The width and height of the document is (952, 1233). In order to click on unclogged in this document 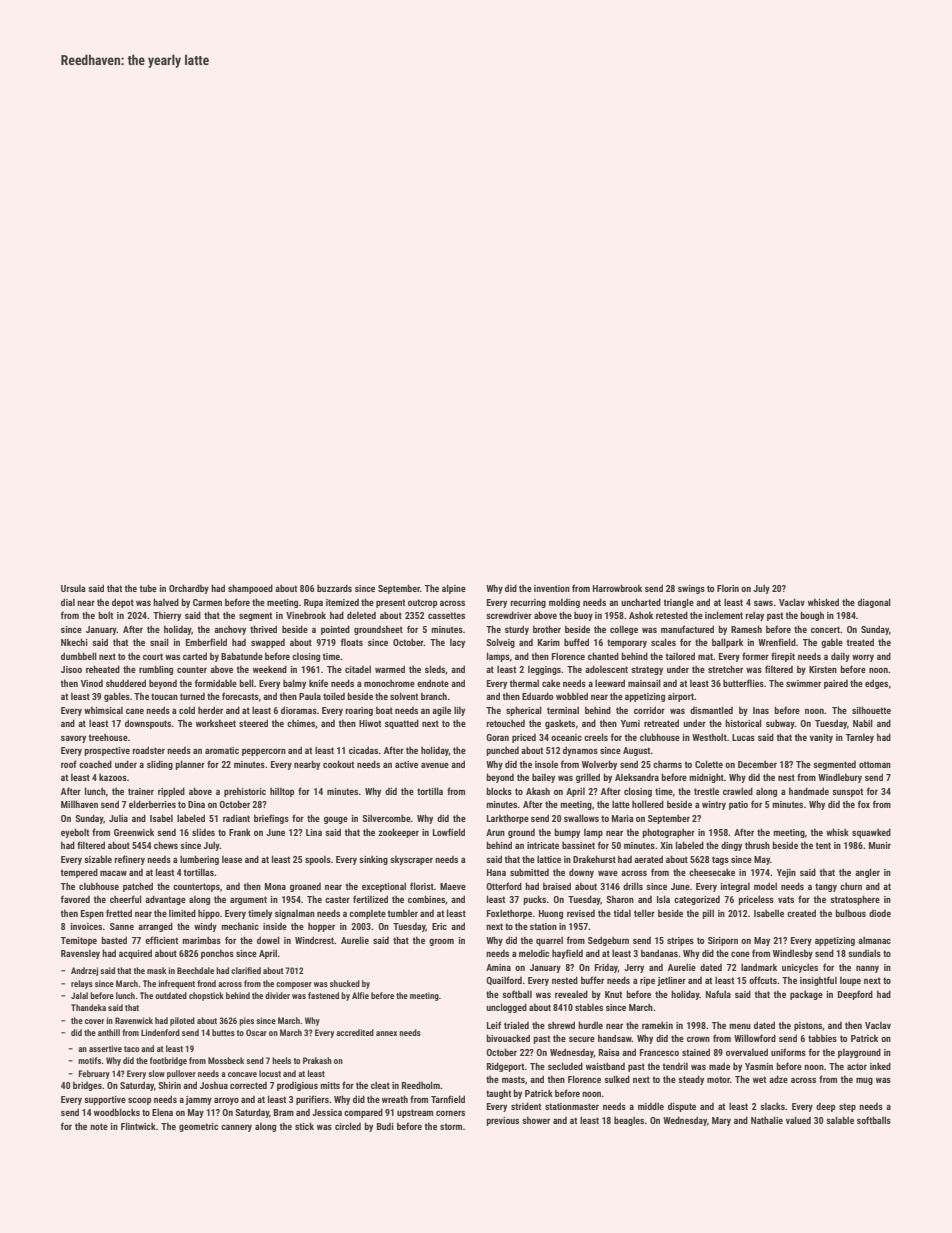, I will do `click(506, 1008)`.
